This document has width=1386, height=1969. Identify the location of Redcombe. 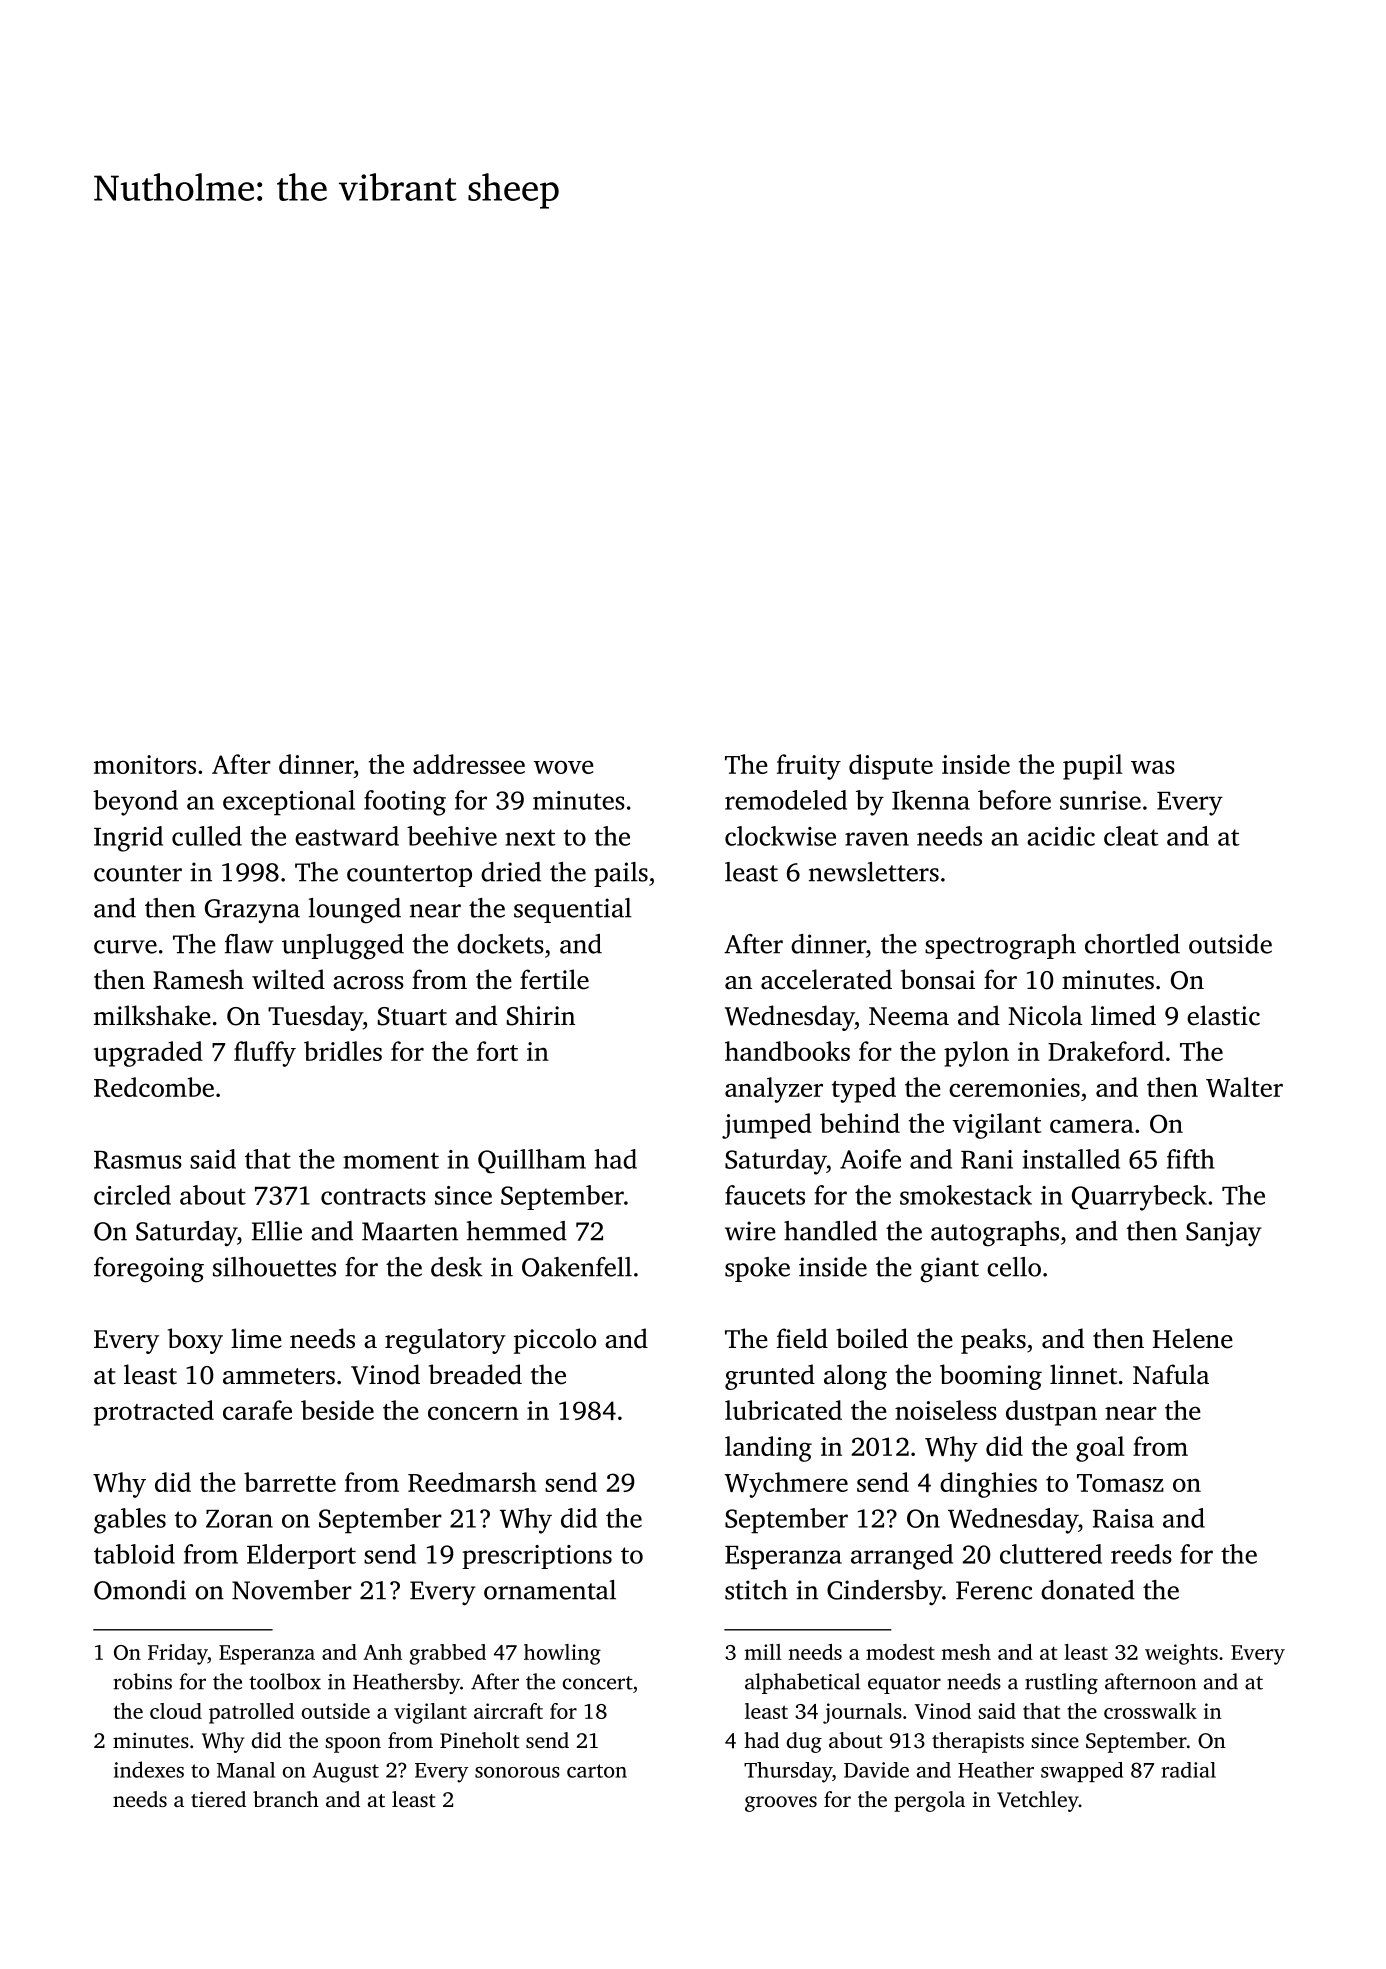
(154, 1087).
